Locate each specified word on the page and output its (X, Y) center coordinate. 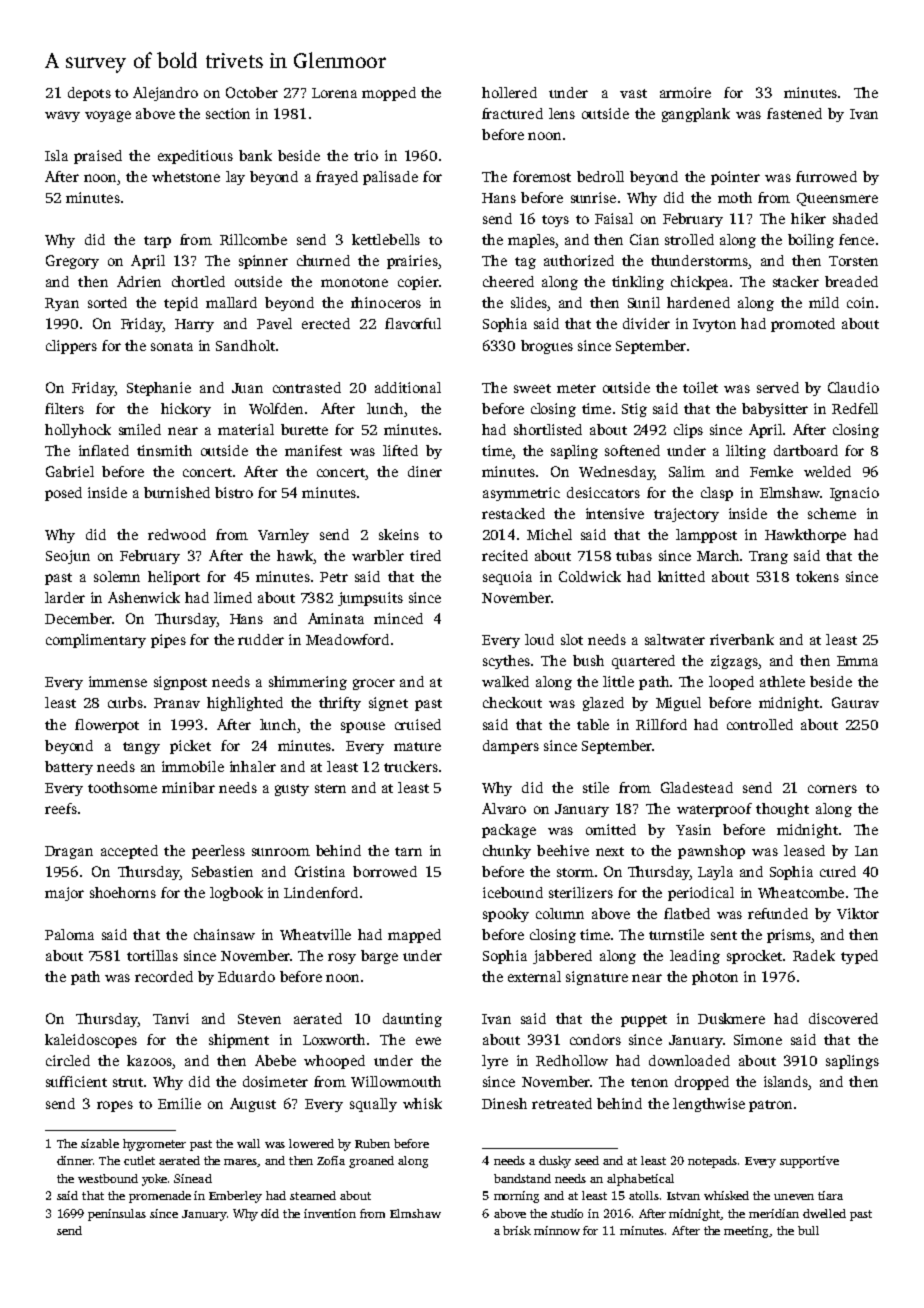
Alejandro (165, 94)
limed (233, 597)
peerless (218, 852)
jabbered (562, 957)
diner (425, 471)
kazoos (149, 1060)
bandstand (522, 1178)
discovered (843, 1018)
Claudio (853, 387)
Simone (758, 1039)
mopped (389, 94)
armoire (685, 92)
